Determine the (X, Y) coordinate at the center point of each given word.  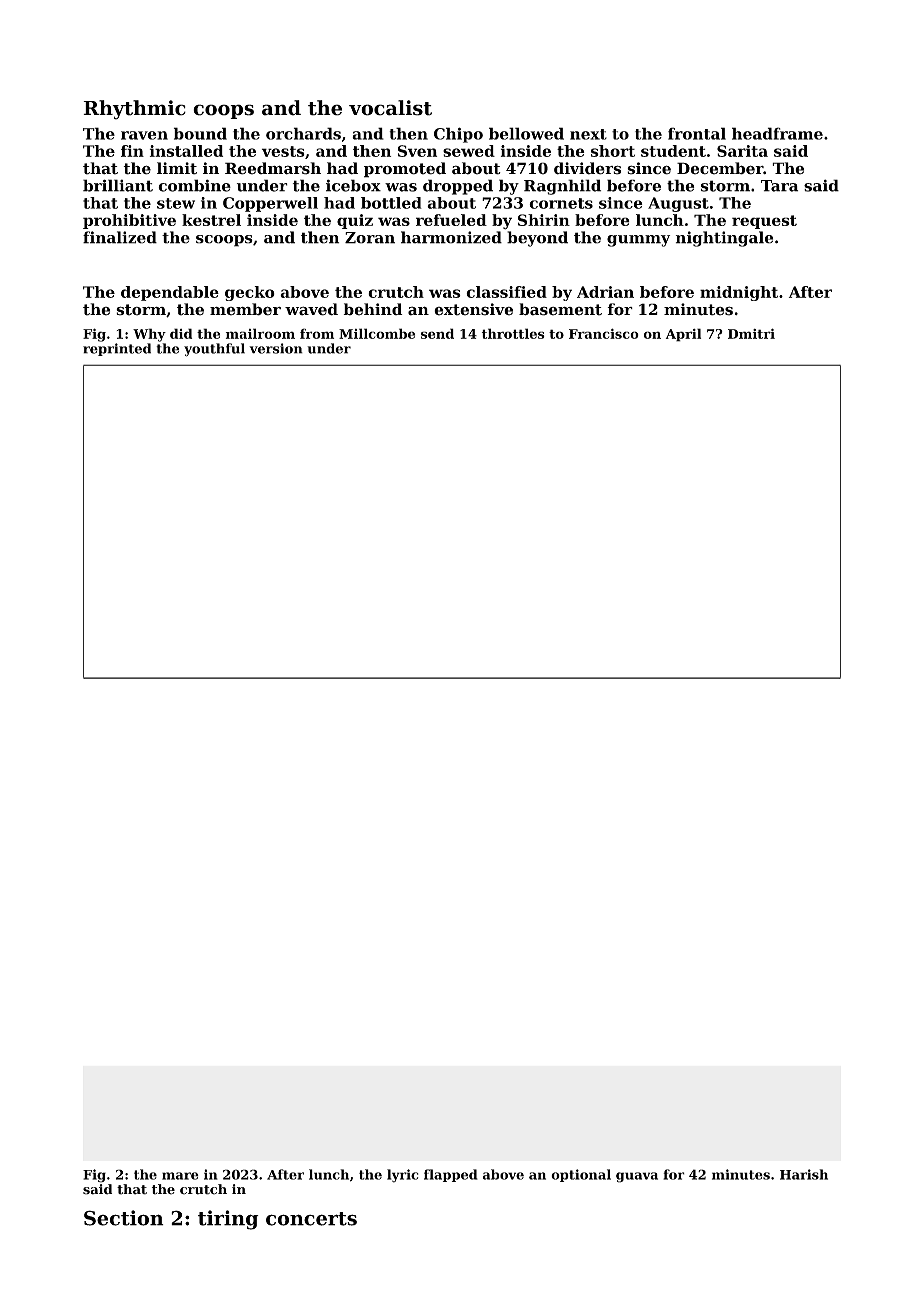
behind (373, 309)
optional (581, 1175)
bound (200, 133)
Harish (804, 1174)
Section (124, 1218)
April (683, 335)
